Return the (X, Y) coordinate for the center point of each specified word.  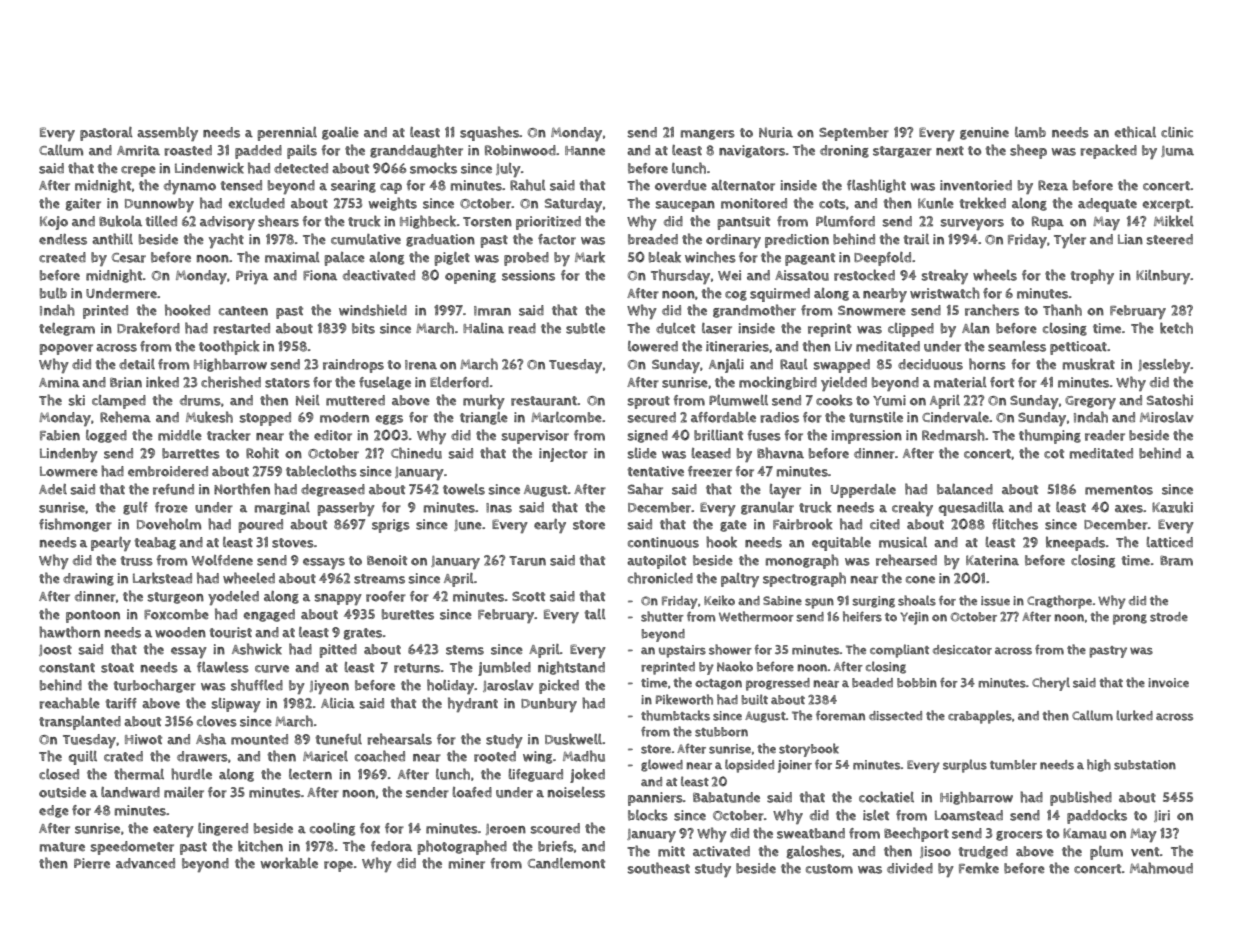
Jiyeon (329, 687)
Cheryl (1051, 684)
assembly (167, 134)
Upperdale (863, 491)
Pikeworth (684, 699)
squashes (489, 133)
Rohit (262, 453)
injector (563, 455)
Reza (1053, 185)
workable (289, 863)
